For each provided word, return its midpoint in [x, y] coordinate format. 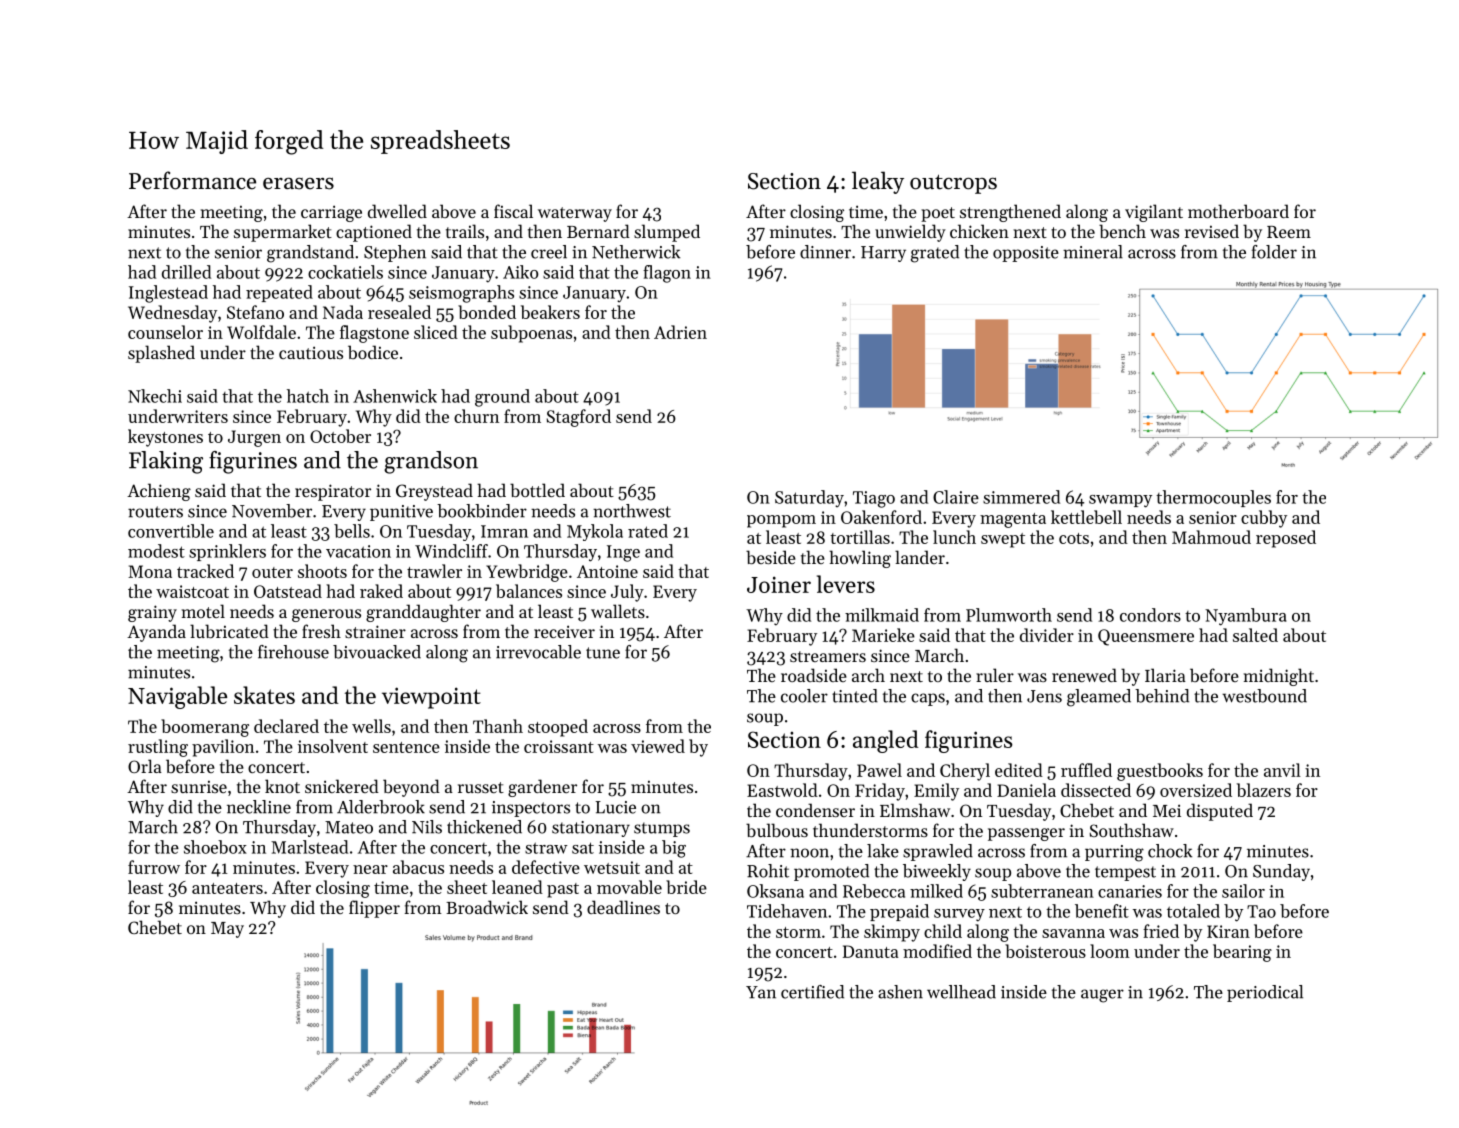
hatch [308, 396]
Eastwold [782, 790]
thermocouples [1213, 498]
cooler [804, 696]
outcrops [953, 184]
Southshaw [1131, 830]
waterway [575, 214]
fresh [321, 631]
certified [812, 992]
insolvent [333, 746]
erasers [298, 184]
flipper [374, 909]
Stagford [579, 418]
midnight [1279, 677]
